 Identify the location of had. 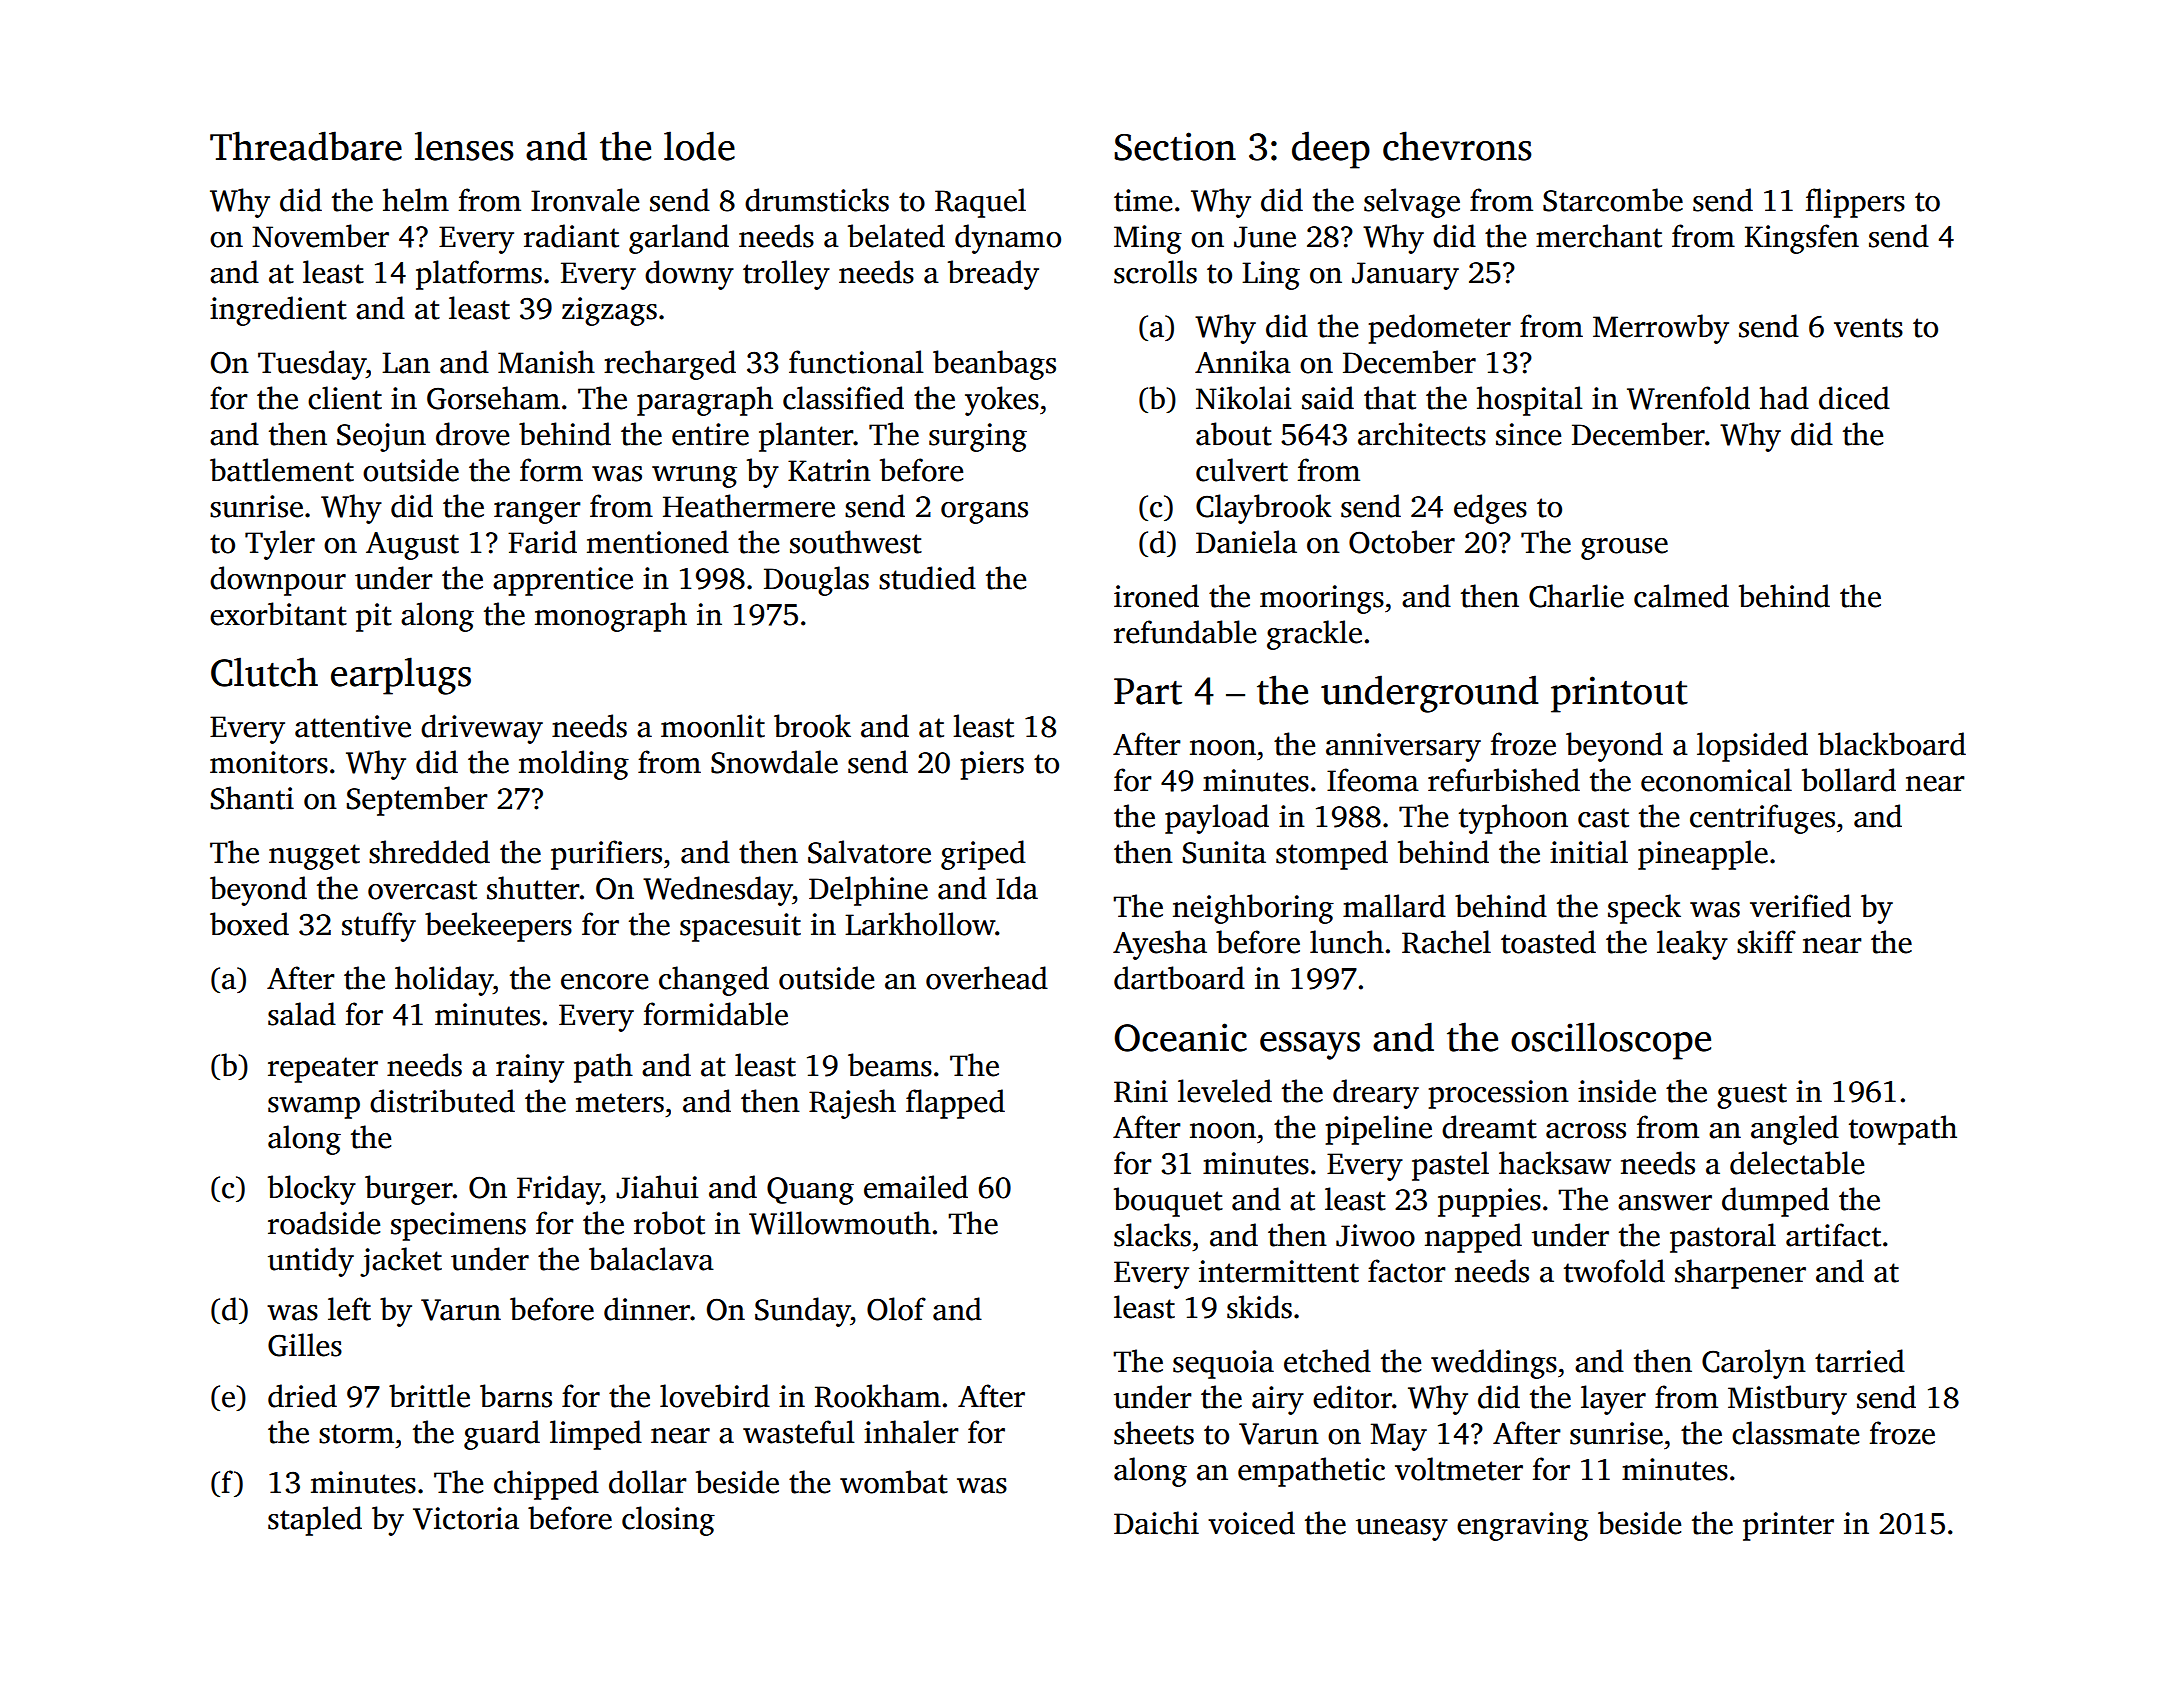
(1784, 398).
